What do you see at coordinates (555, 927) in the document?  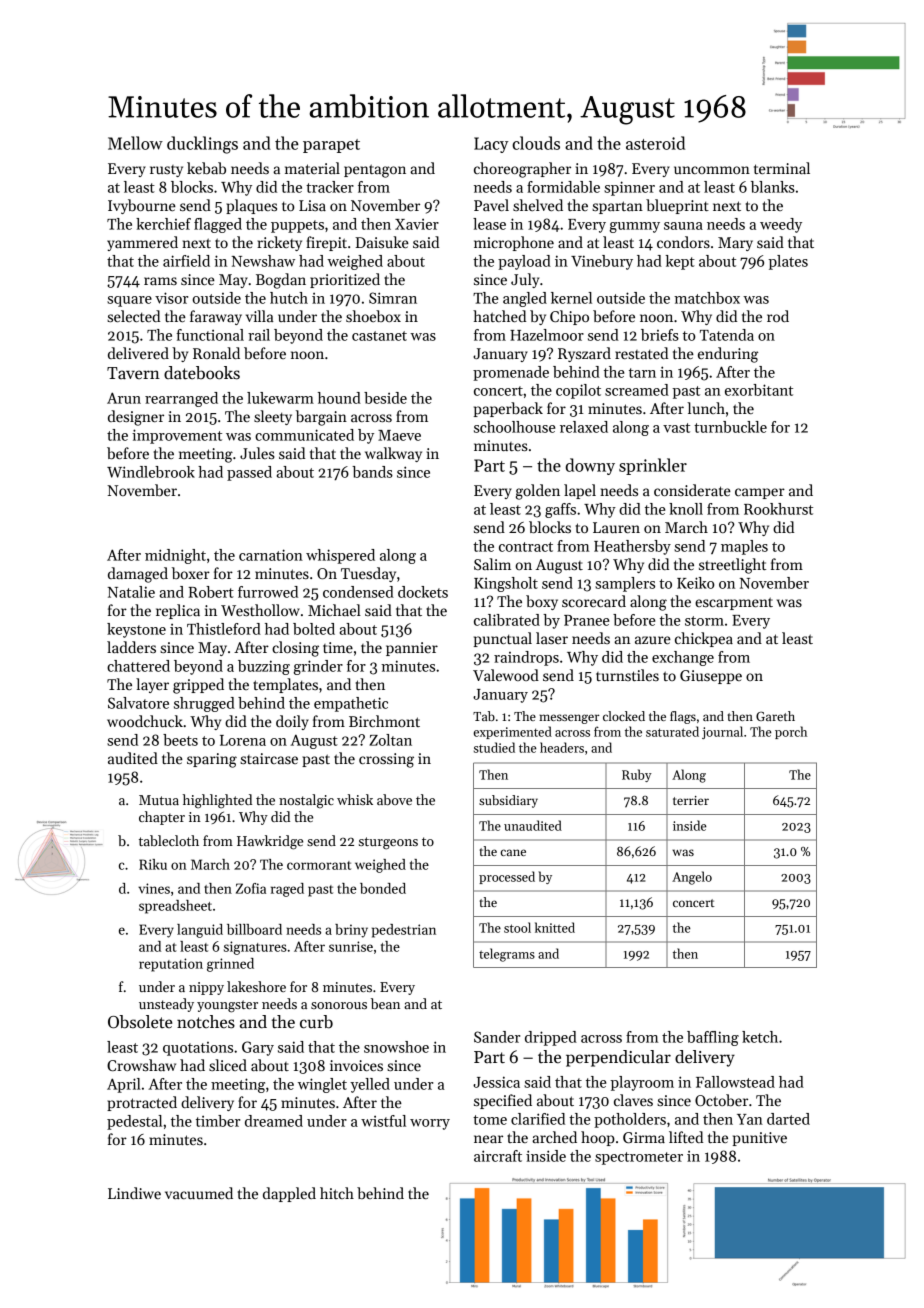 I see `knitted` at bounding box center [555, 927].
